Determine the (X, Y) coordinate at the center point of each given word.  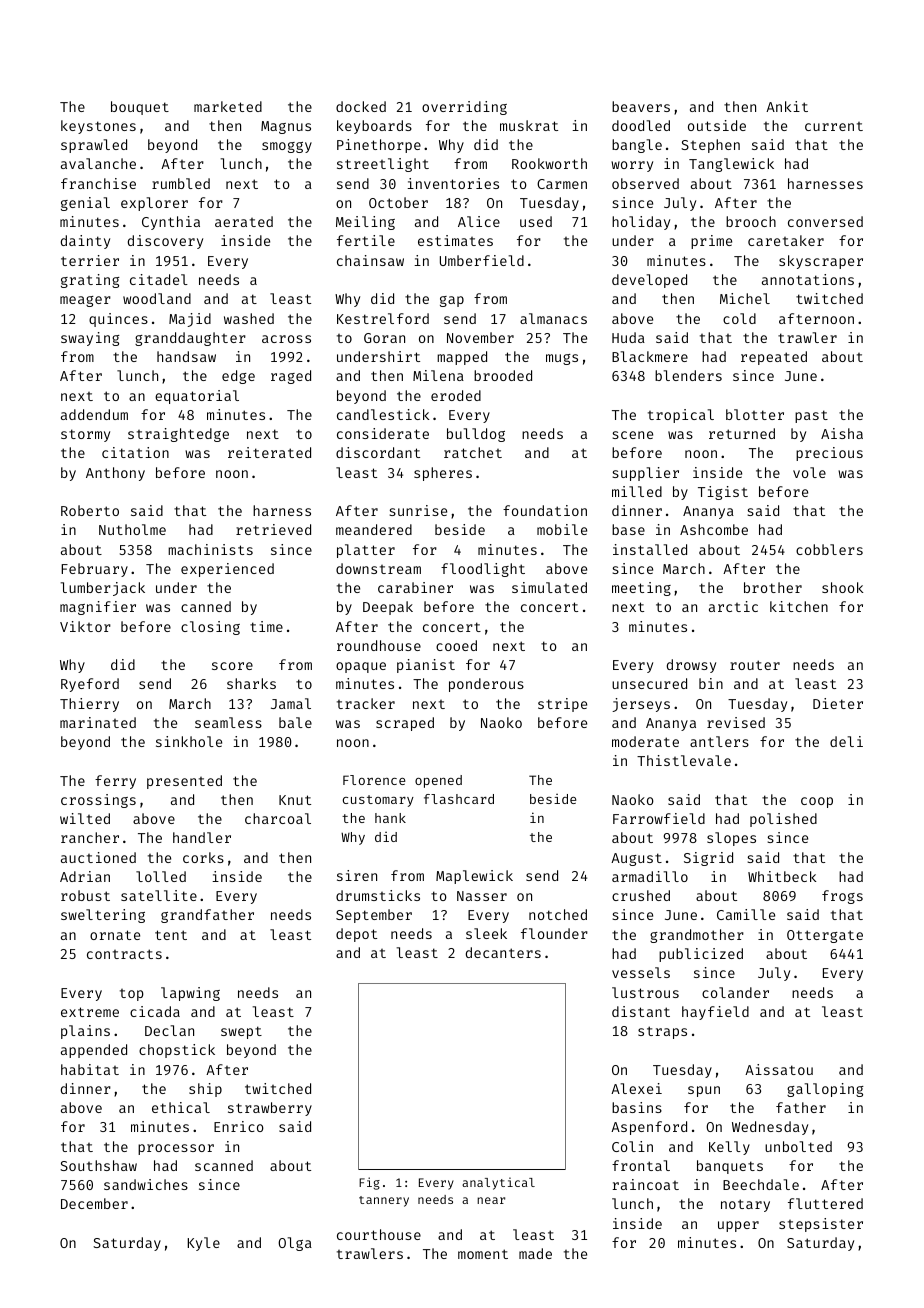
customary (378, 801)
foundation (545, 510)
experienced (227, 570)
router (755, 665)
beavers (641, 106)
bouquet (140, 108)
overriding (464, 108)
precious (829, 454)
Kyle (203, 1244)
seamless (228, 722)
